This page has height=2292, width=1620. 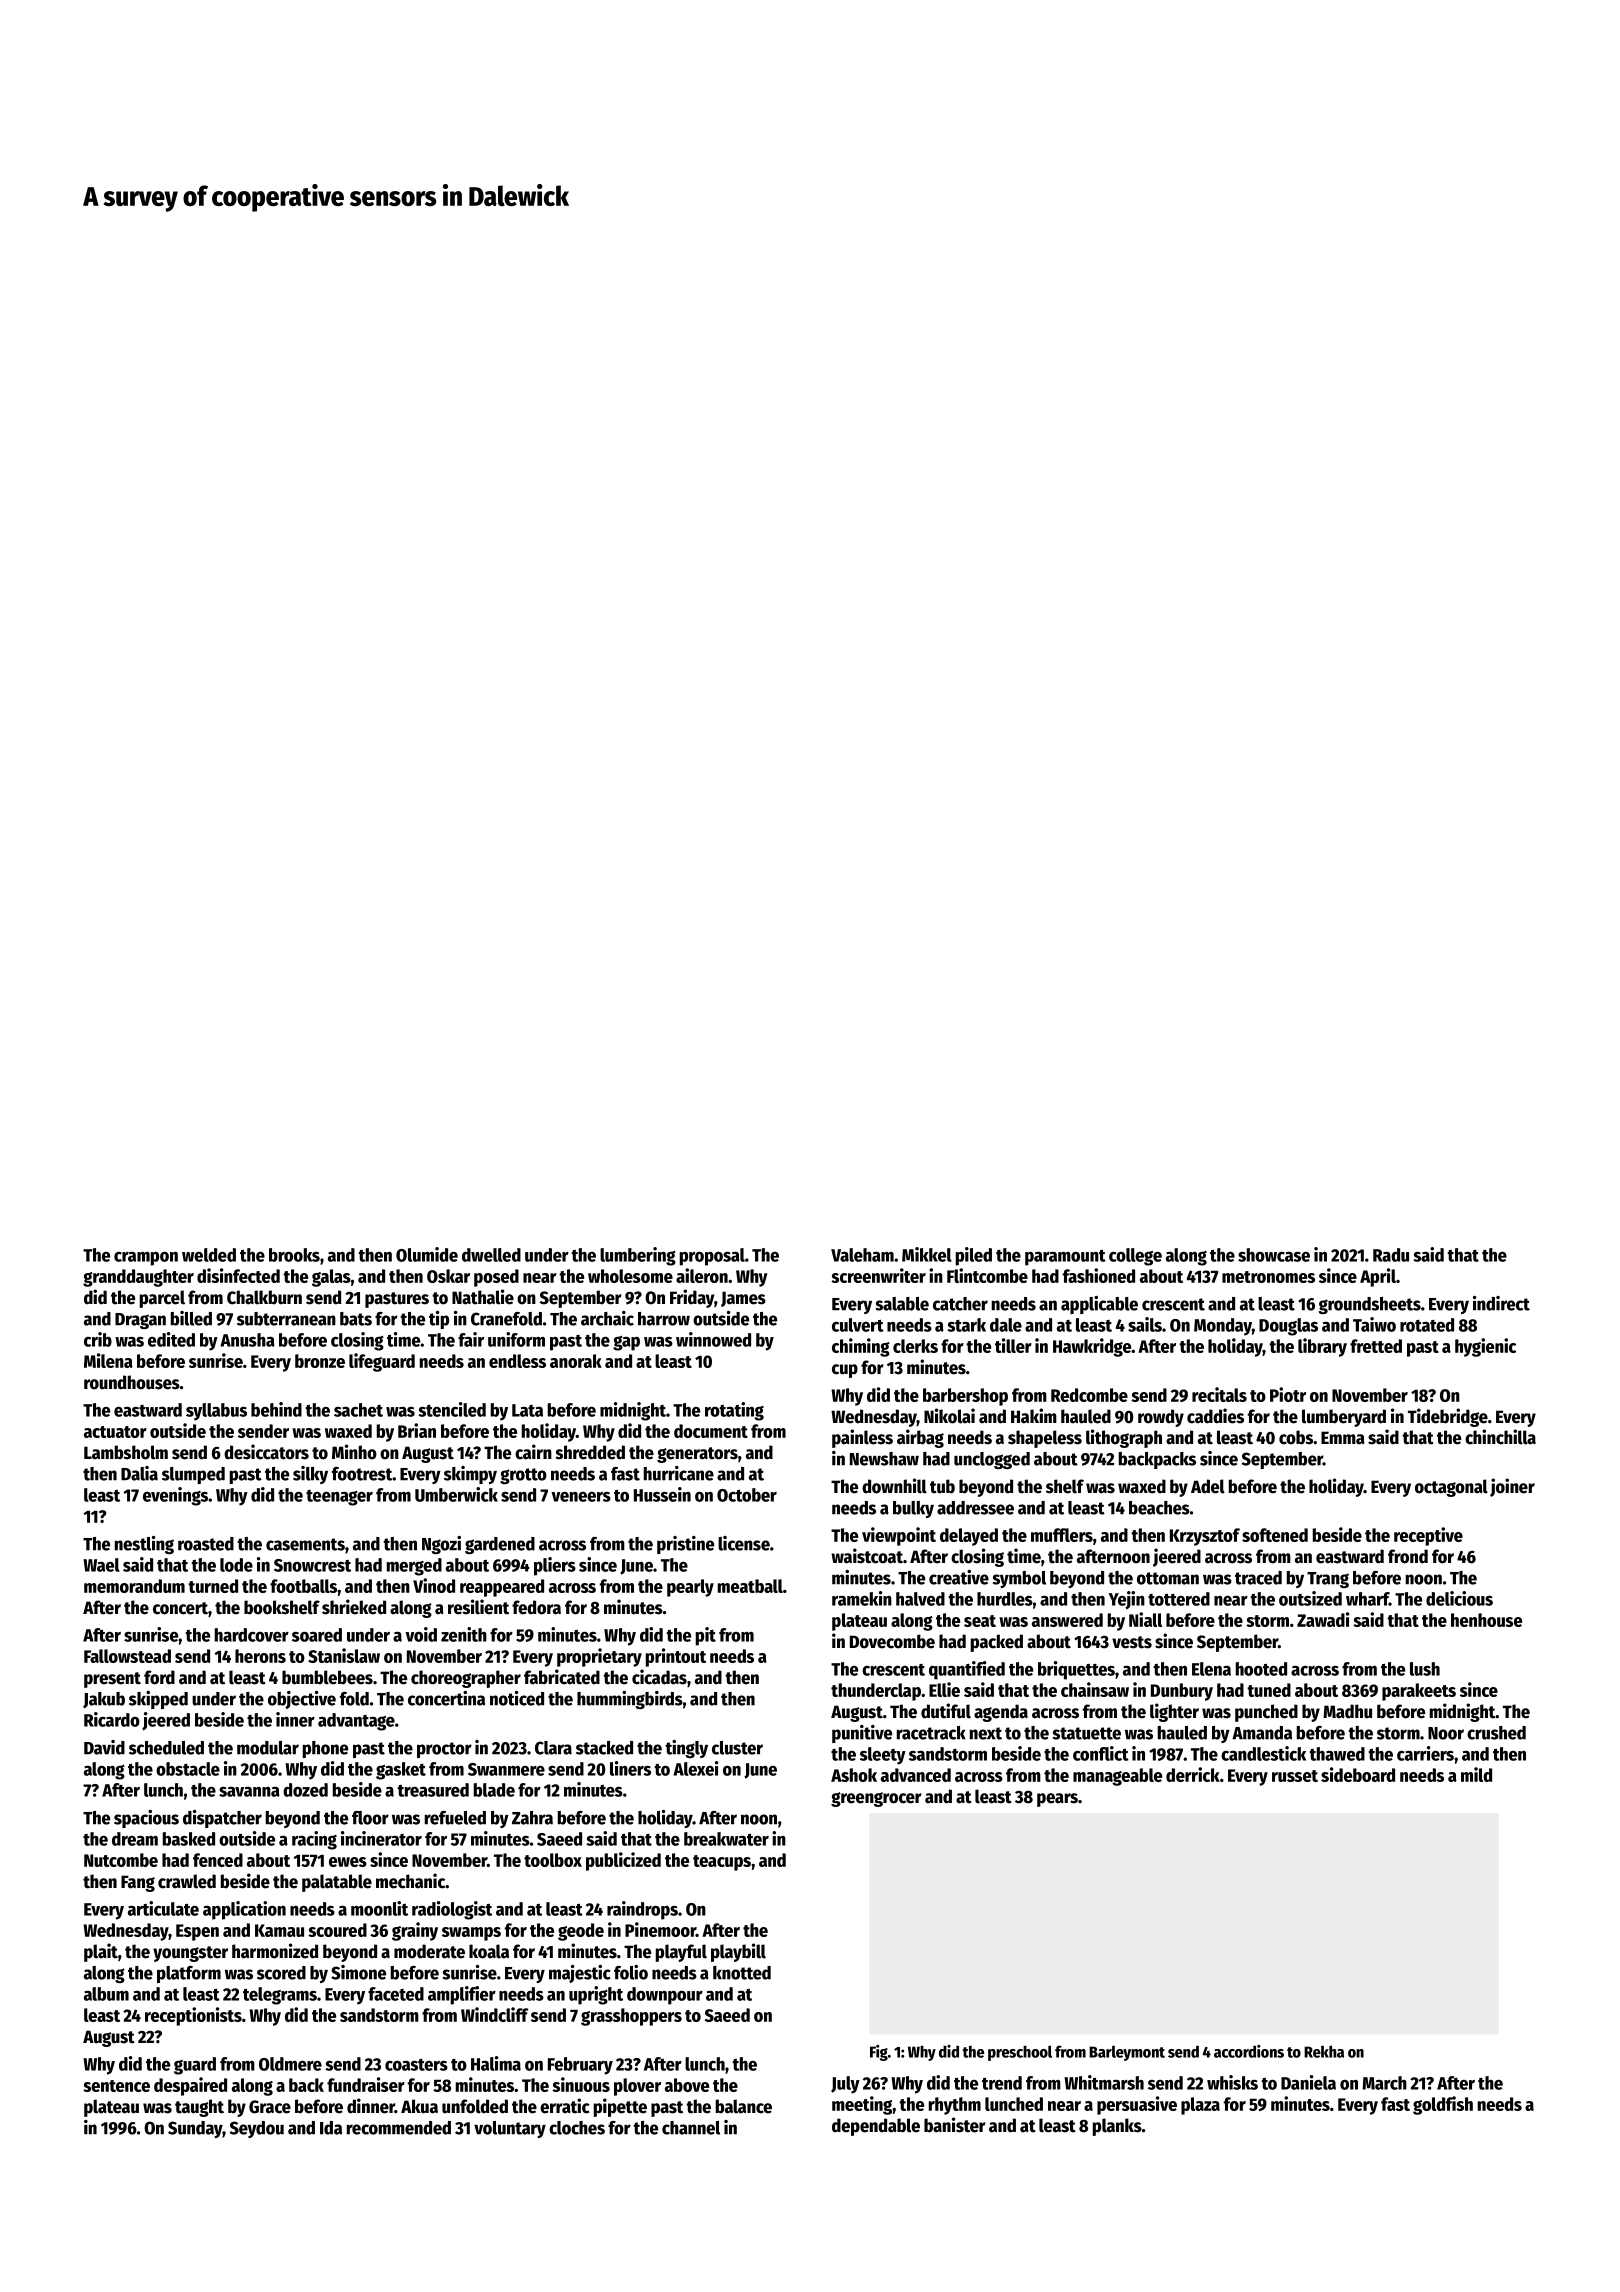 What do you see at coordinates (280, 1996) in the page?
I see `telegrams` at bounding box center [280, 1996].
